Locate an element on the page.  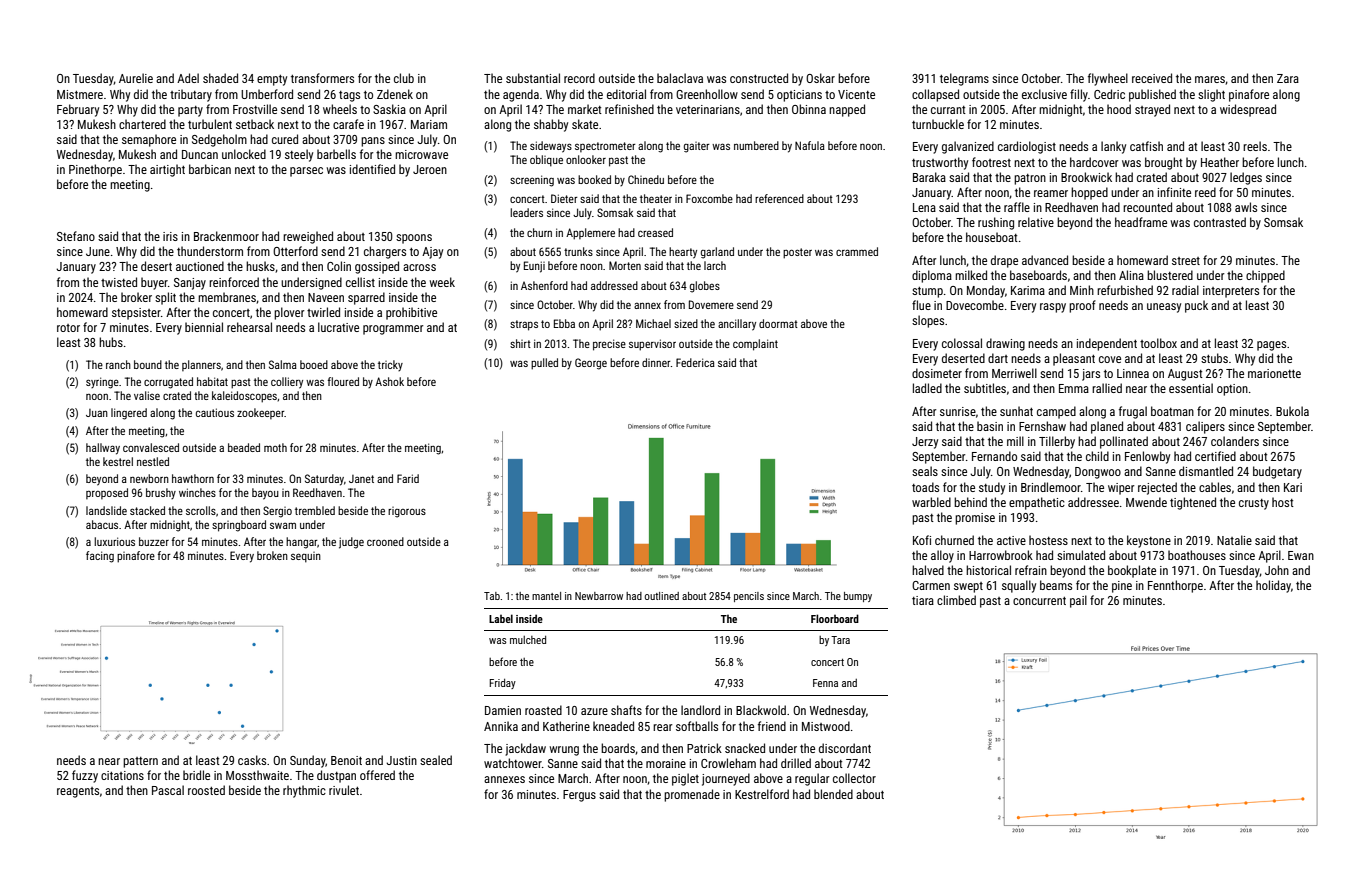
pages is located at coordinates (1271, 346).
